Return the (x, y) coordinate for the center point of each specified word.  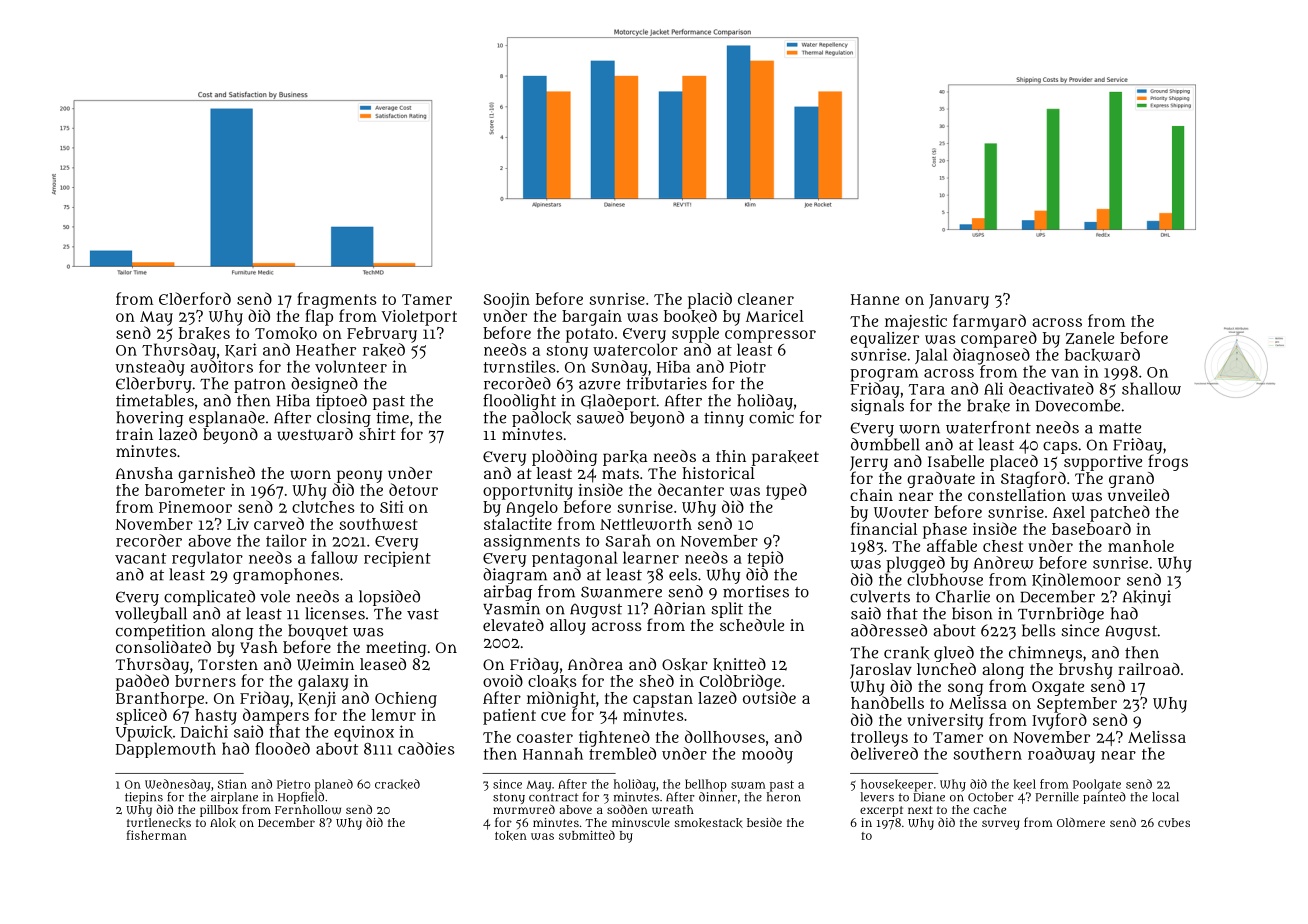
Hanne (875, 299)
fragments (337, 300)
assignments (532, 542)
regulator (207, 559)
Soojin (506, 301)
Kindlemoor (1076, 580)
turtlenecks (159, 823)
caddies (426, 748)
